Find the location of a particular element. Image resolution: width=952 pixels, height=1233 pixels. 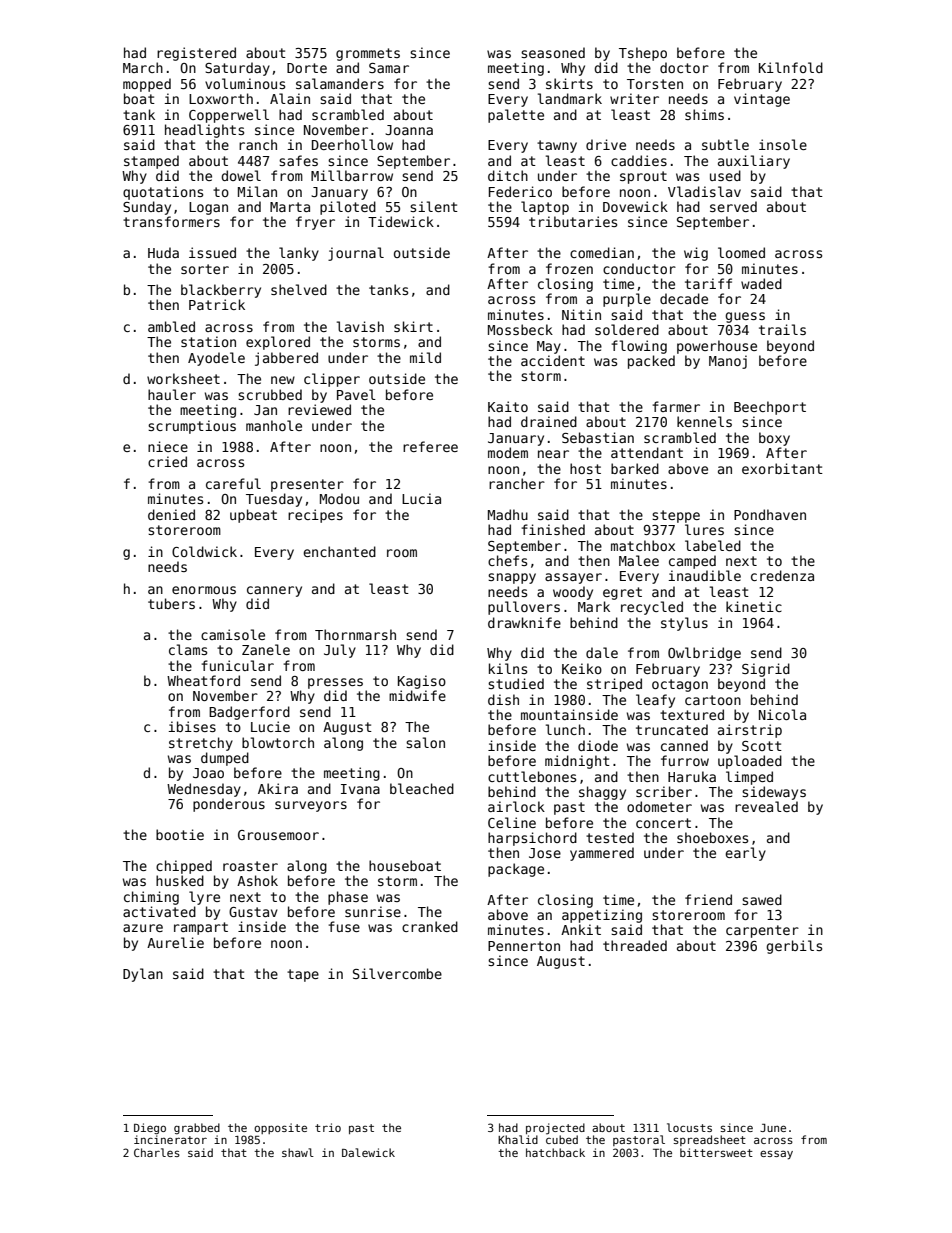

manhole is located at coordinates (274, 425).
